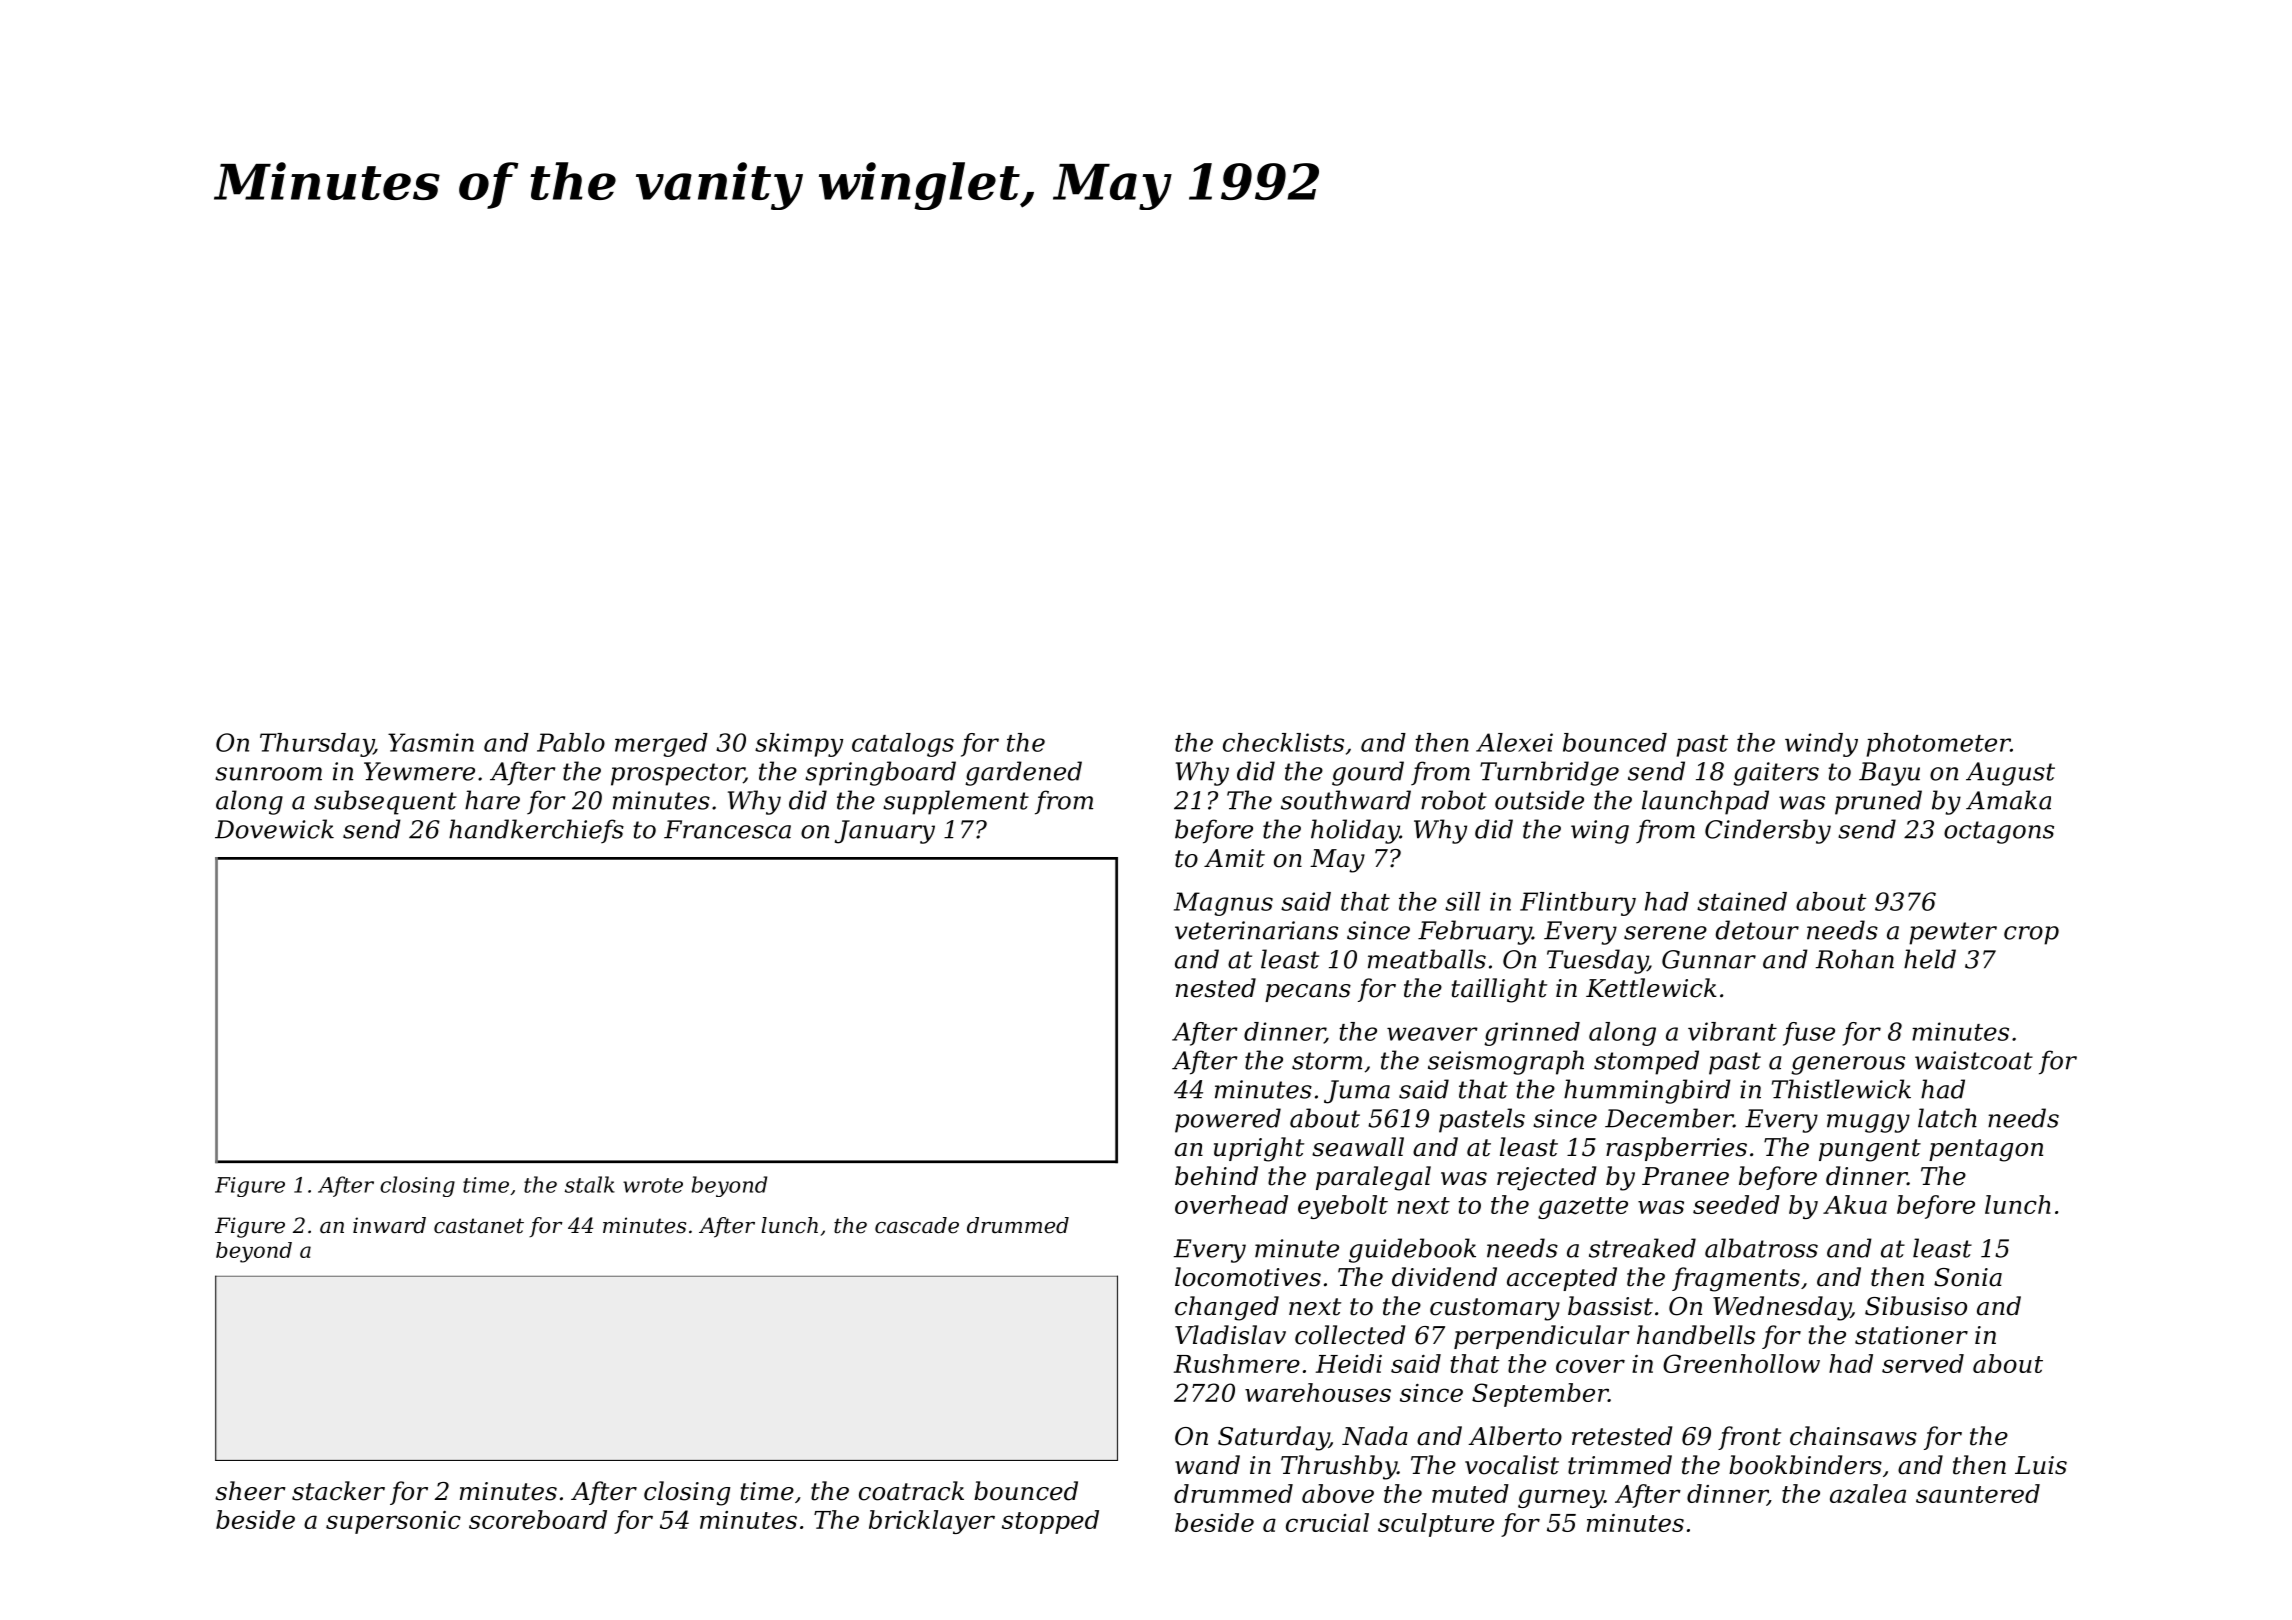  I want to click on served, so click(1923, 1363).
